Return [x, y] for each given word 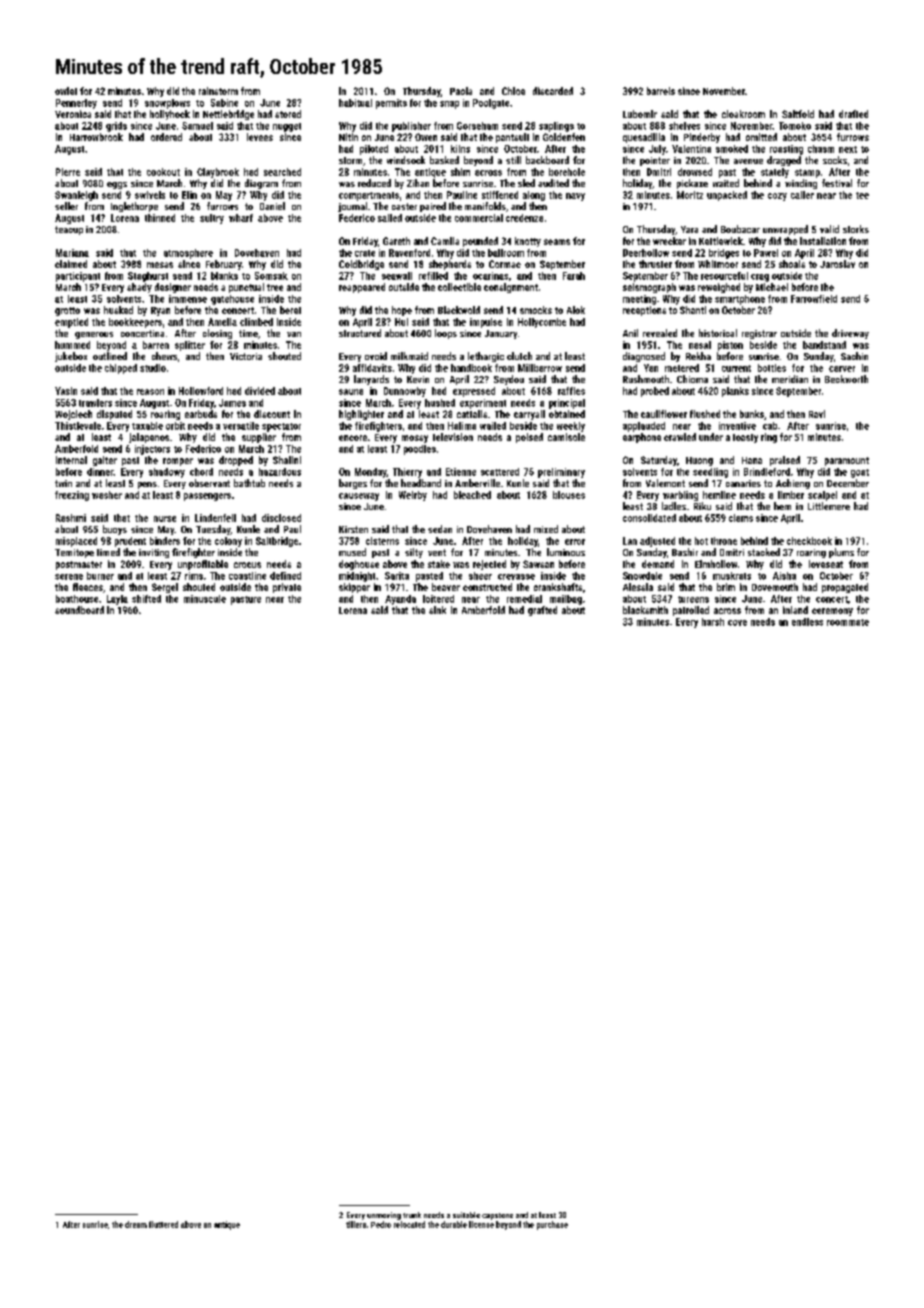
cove [737, 623]
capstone [497, 1216]
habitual [355, 103]
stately [775, 173]
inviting [154, 553]
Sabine [224, 103]
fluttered [163, 1224]
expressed [474, 392]
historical [718, 333]
